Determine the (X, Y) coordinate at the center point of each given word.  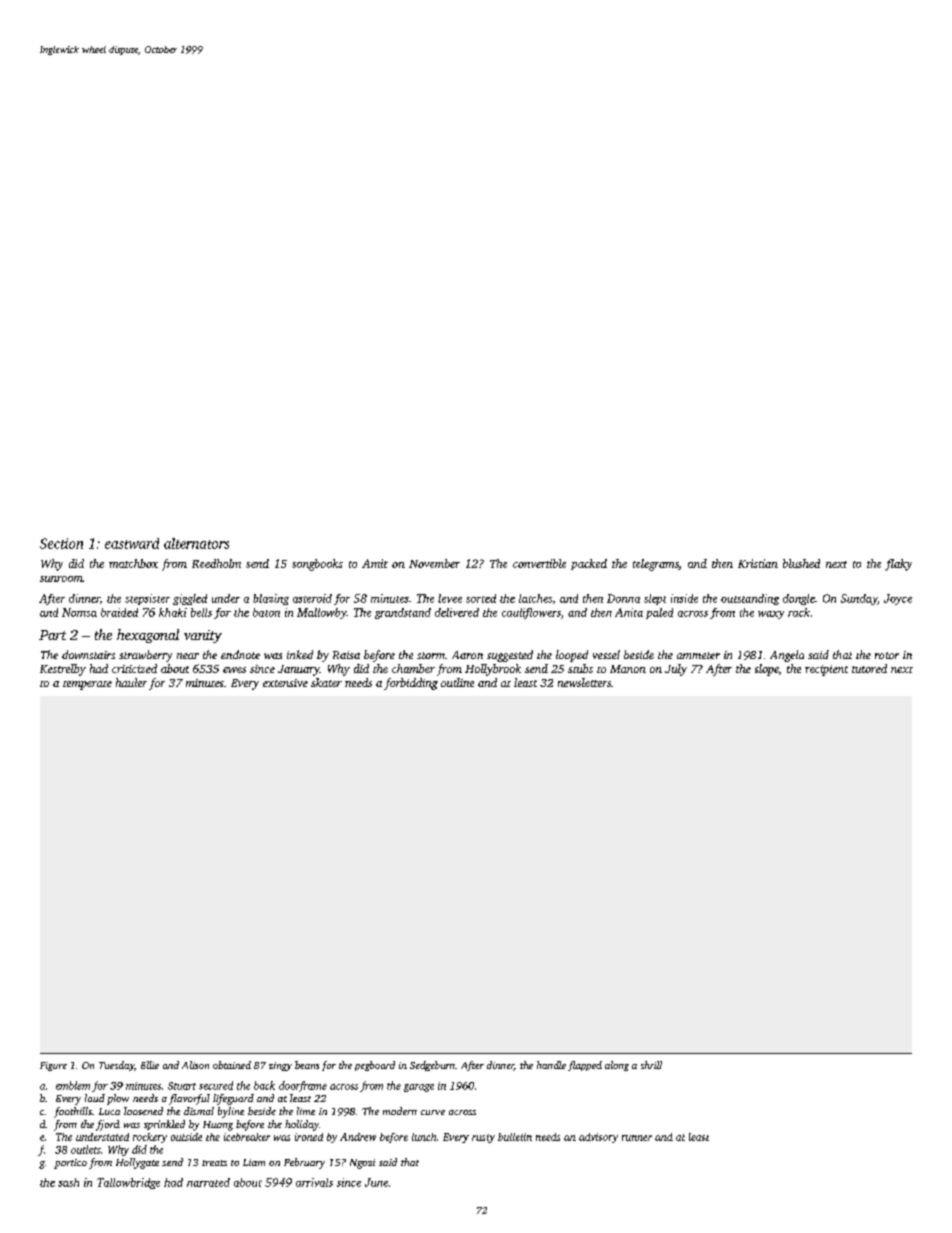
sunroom (61, 579)
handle (551, 1065)
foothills (73, 1112)
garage (419, 1088)
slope (767, 670)
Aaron (467, 655)
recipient (826, 670)
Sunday (859, 599)
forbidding (411, 684)
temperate (87, 685)
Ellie (150, 1065)
